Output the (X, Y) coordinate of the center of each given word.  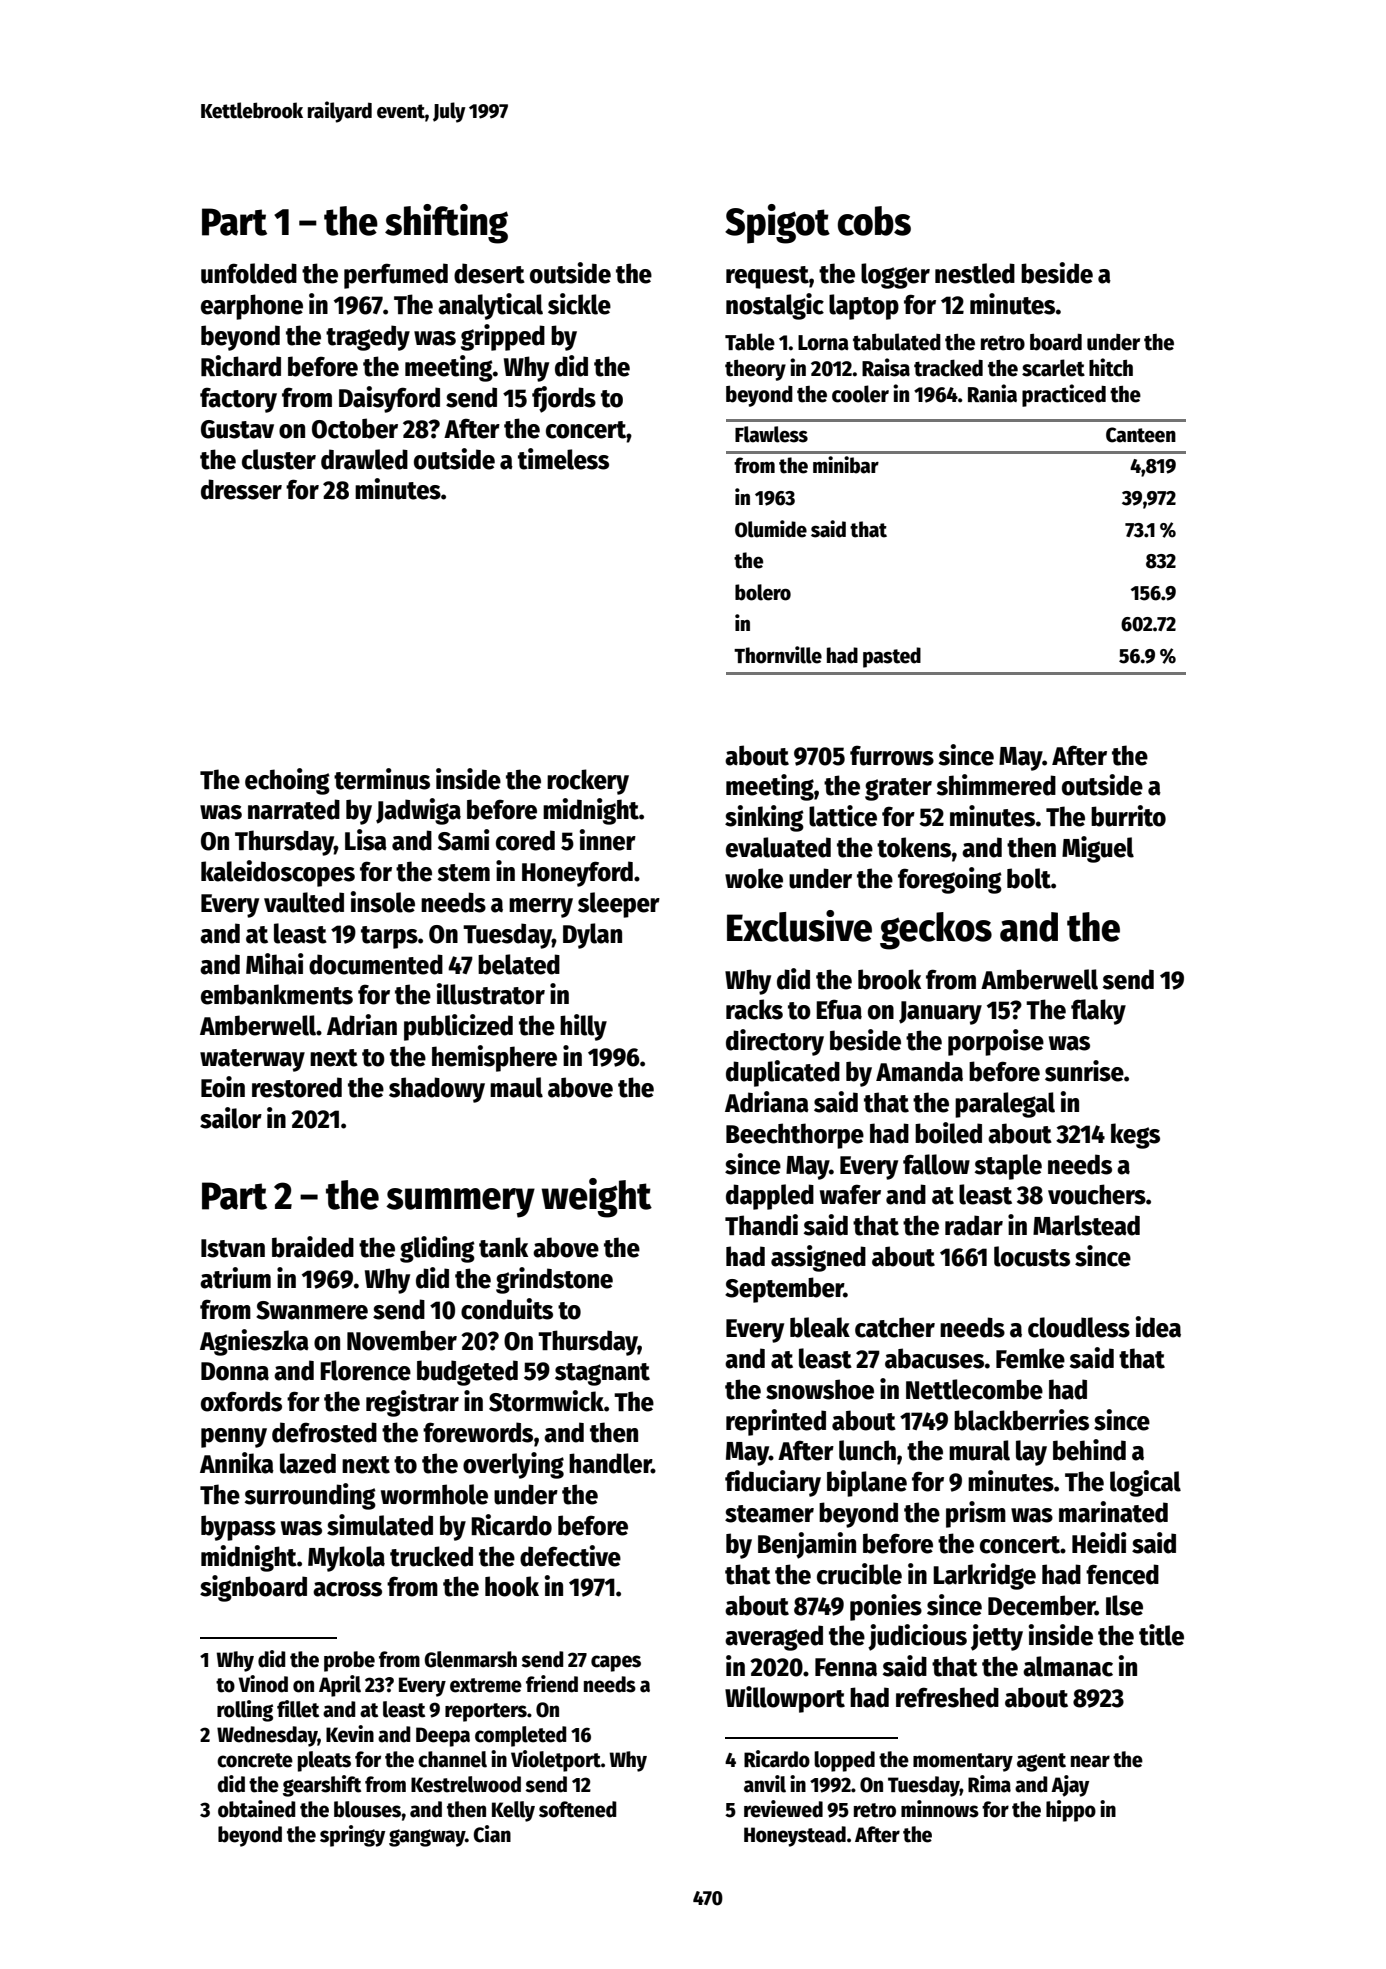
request (767, 277)
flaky (1098, 1012)
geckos (936, 931)
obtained (257, 1809)
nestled (975, 273)
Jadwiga (418, 811)
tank (503, 1247)
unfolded (249, 273)
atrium (235, 1278)
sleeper (619, 905)
